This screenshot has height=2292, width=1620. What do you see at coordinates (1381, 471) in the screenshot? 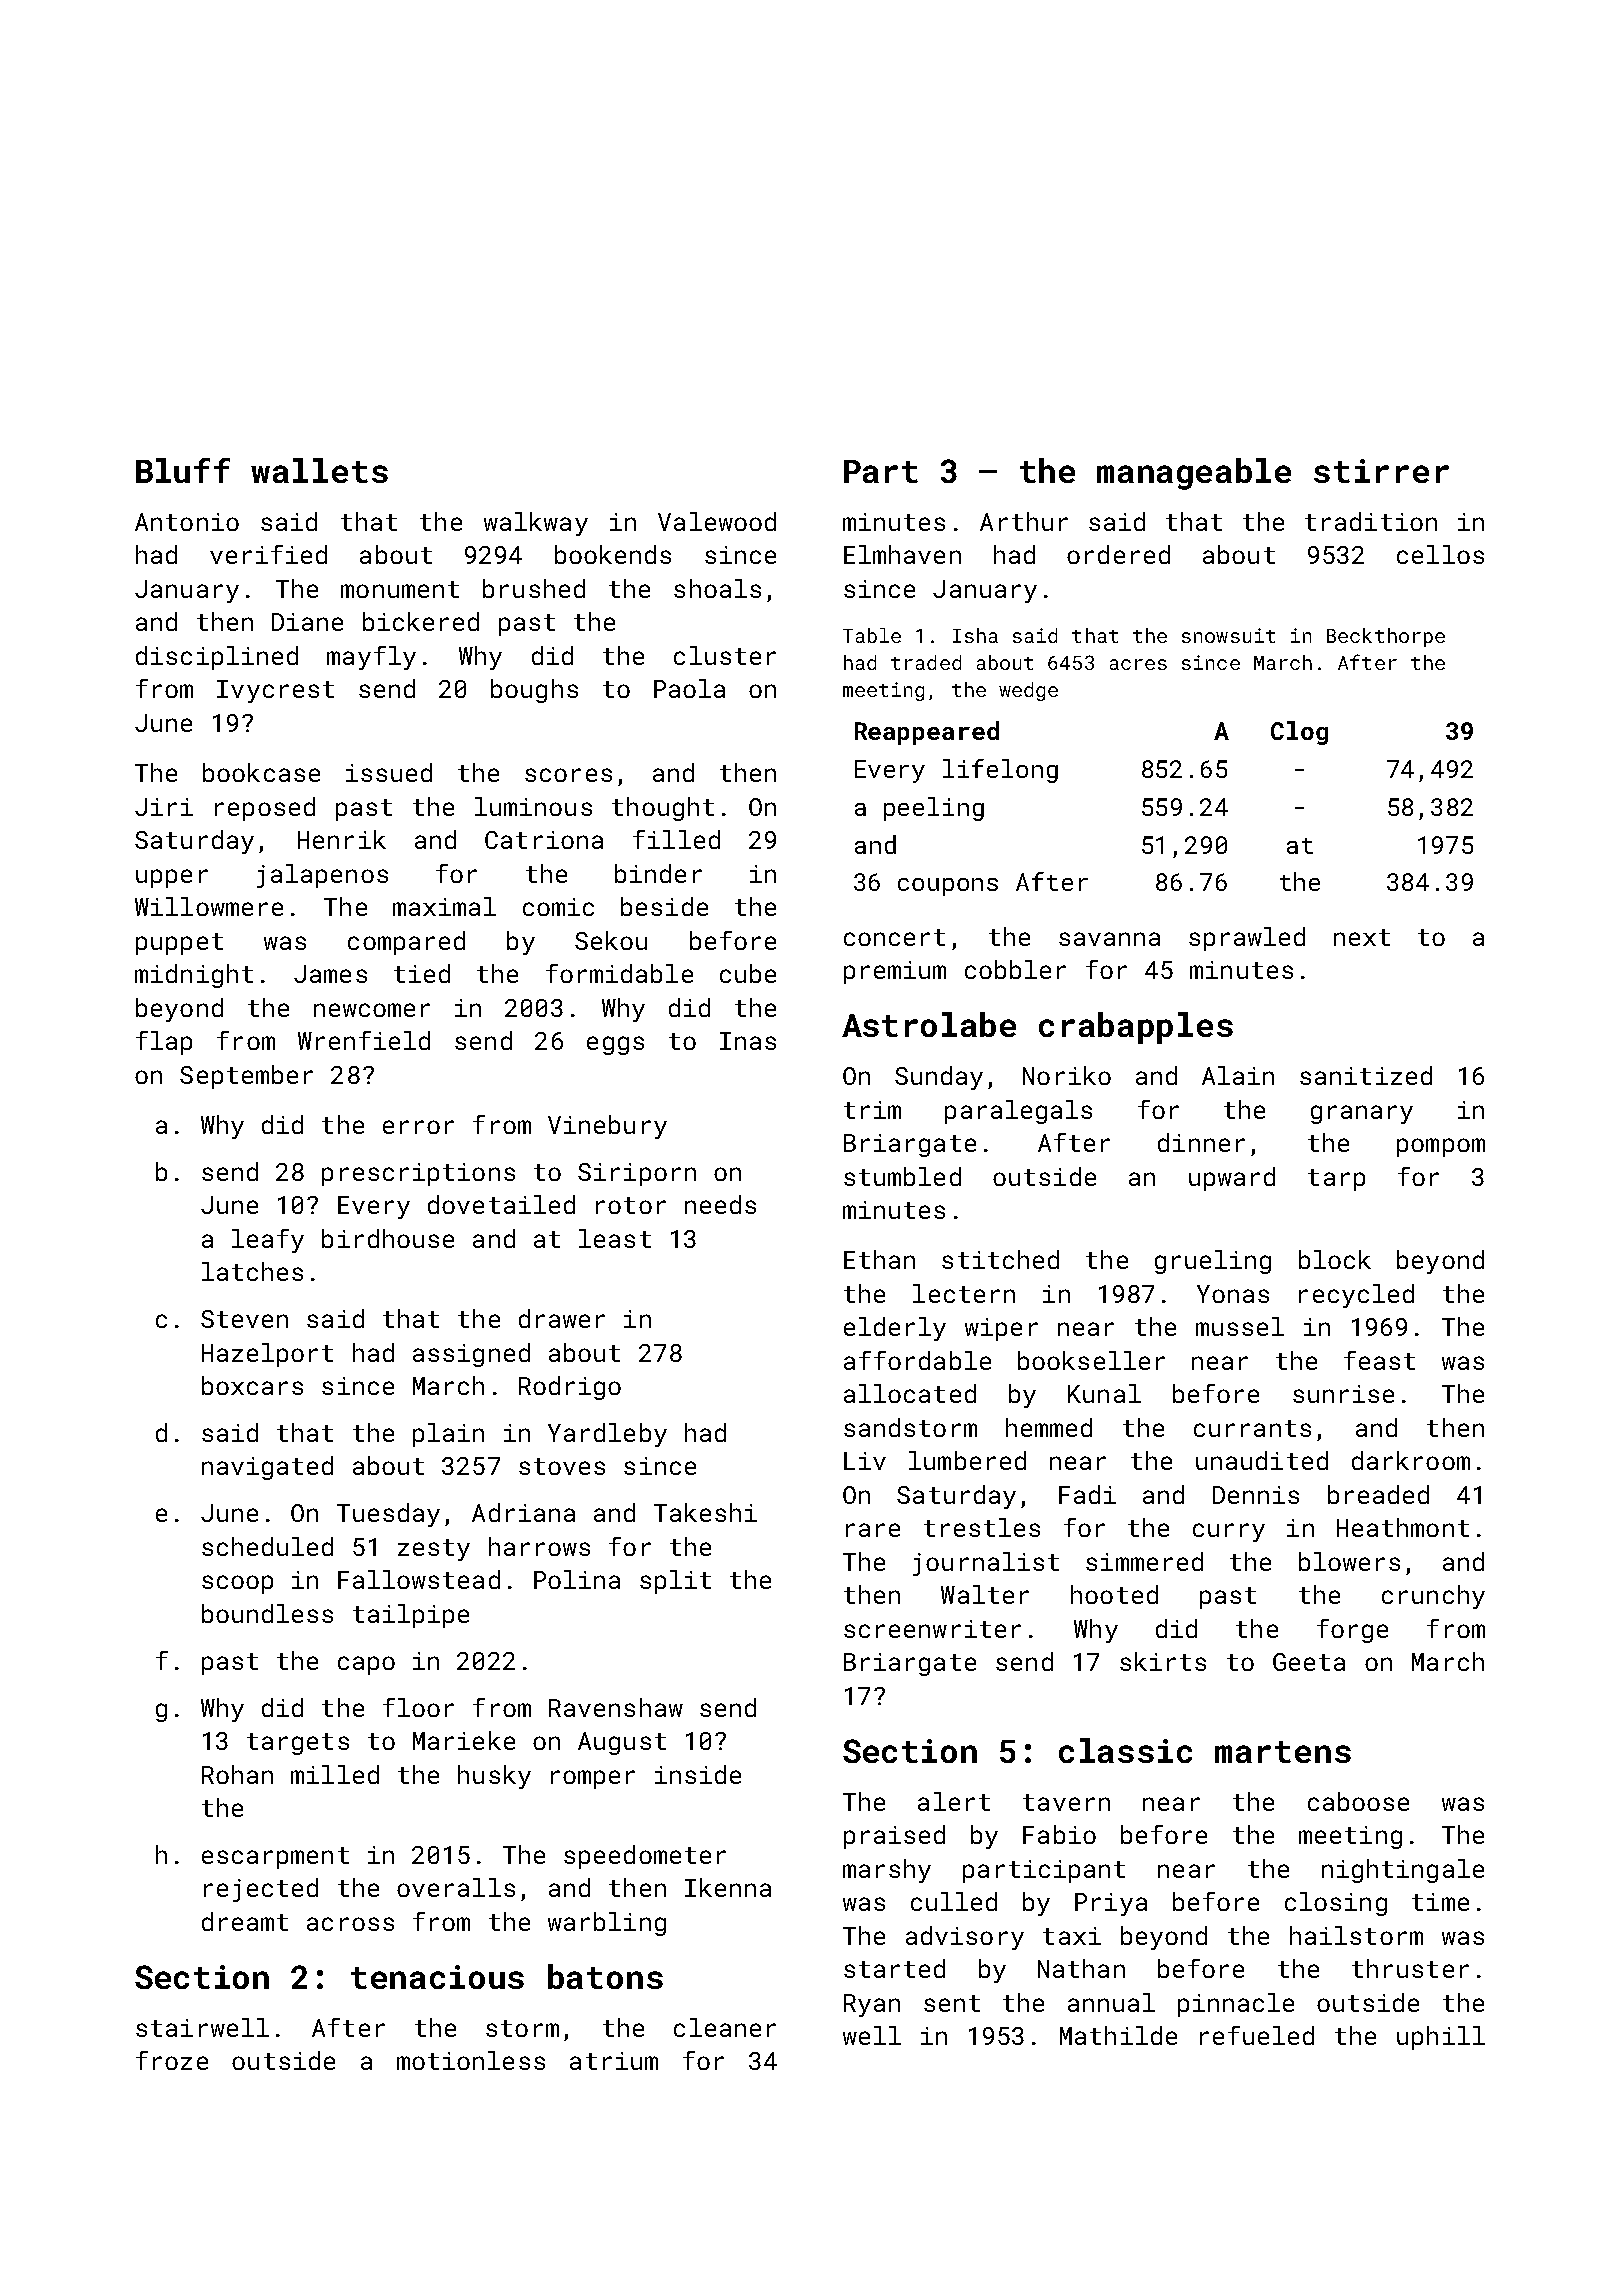
I see `stirrer` at bounding box center [1381, 471].
